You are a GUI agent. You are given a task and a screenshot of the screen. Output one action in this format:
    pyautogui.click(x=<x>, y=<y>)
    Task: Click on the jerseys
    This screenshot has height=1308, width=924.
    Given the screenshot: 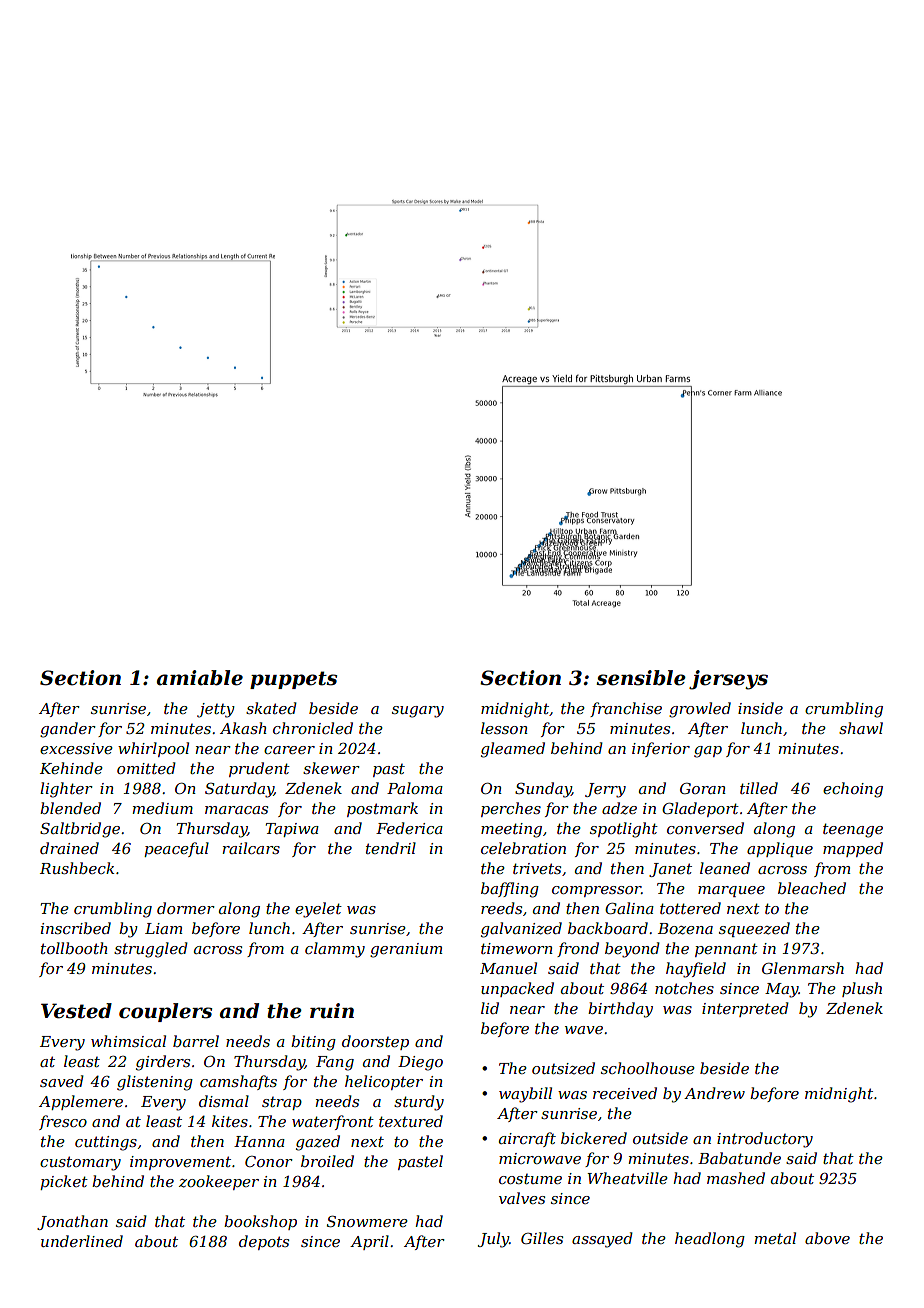 What is the action you would take?
    pyautogui.click(x=728, y=680)
